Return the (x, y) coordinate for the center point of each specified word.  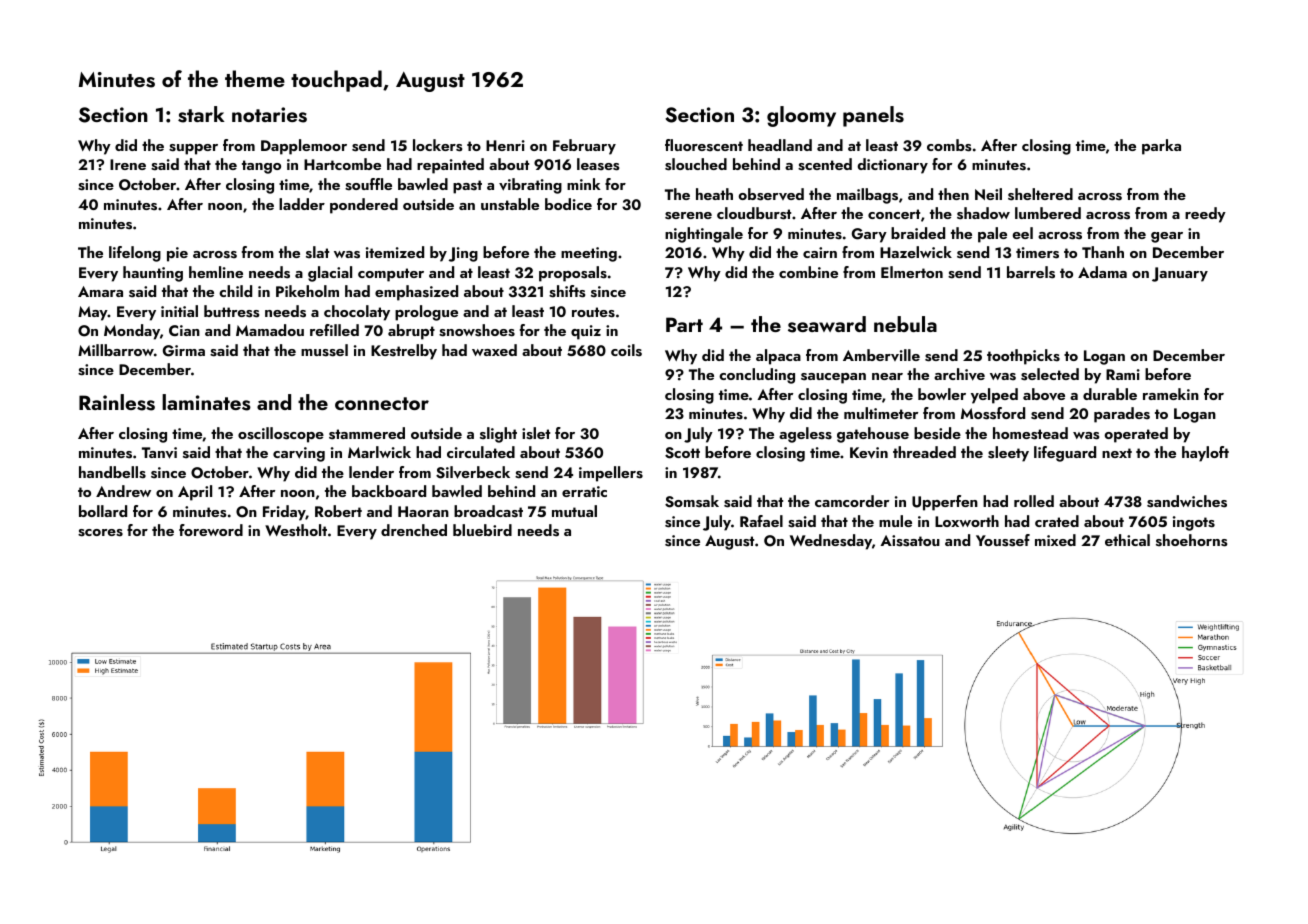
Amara (100, 291)
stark (201, 114)
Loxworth (967, 521)
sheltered (1040, 194)
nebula (905, 324)
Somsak (692, 501)
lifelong (135, 254)
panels (873, 116)
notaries (269, 115)
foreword (211, 530)
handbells (112, 472)
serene (688, 216)
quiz (586, 332)
